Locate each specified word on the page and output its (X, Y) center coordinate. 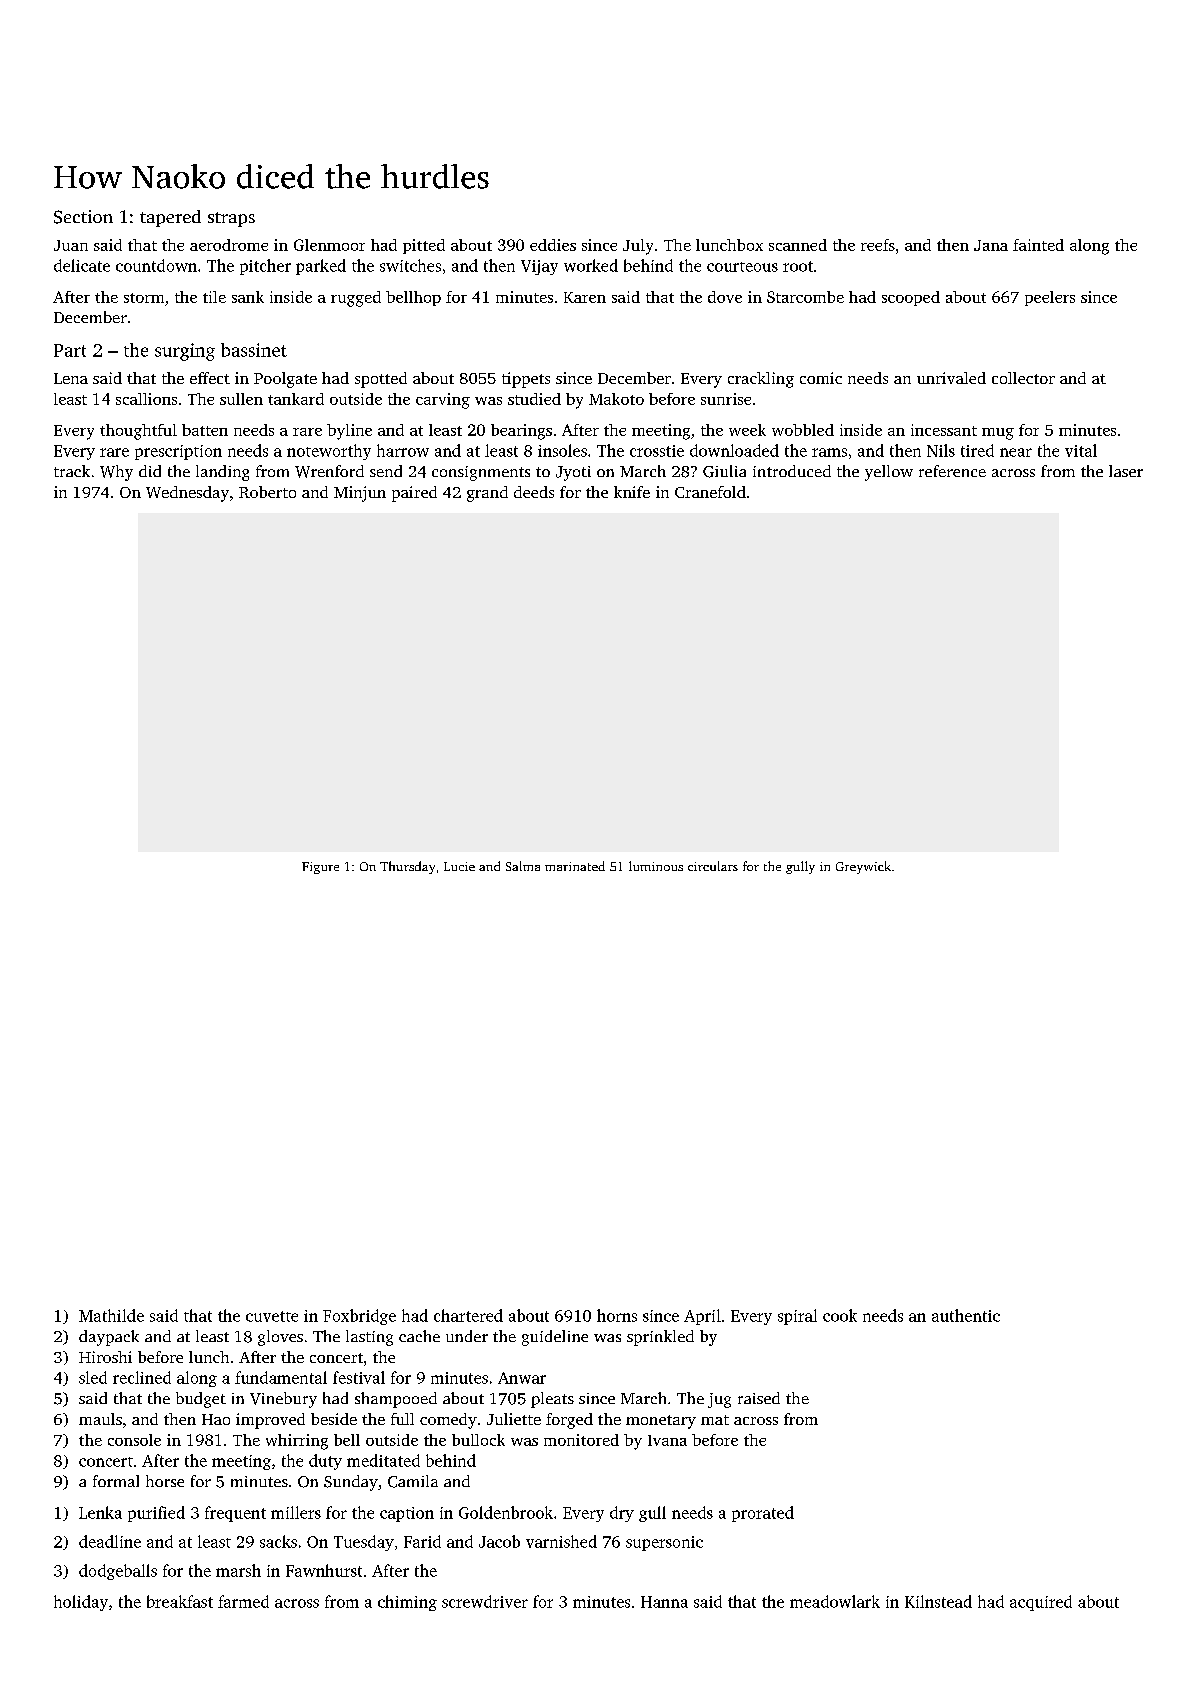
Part (70, 350)
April (702, 1317)
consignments (481, 473)
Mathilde (111, 1315)
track (72, 471)
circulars (713, 866)
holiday (81, 1603)
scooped (911, 298)
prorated (763, 1514)
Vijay (539, 267)
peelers (1050, 298)
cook (840, 1315)
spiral (797, 1317)
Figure (320, 868)
